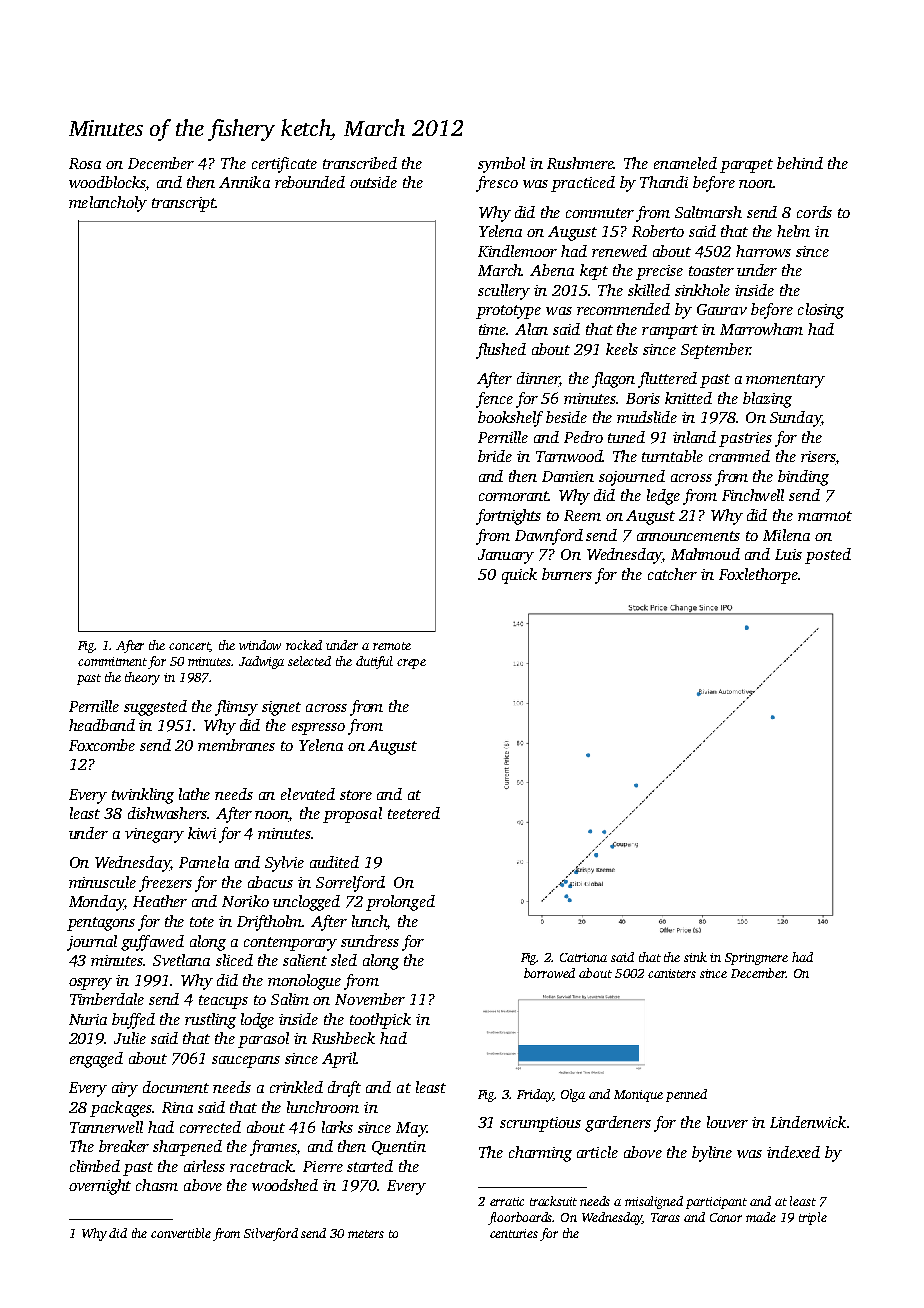 The height and width of the document is (1308, 924). Describe the element at coordinates (800, 163) in the document. I see `behind` at that location.
